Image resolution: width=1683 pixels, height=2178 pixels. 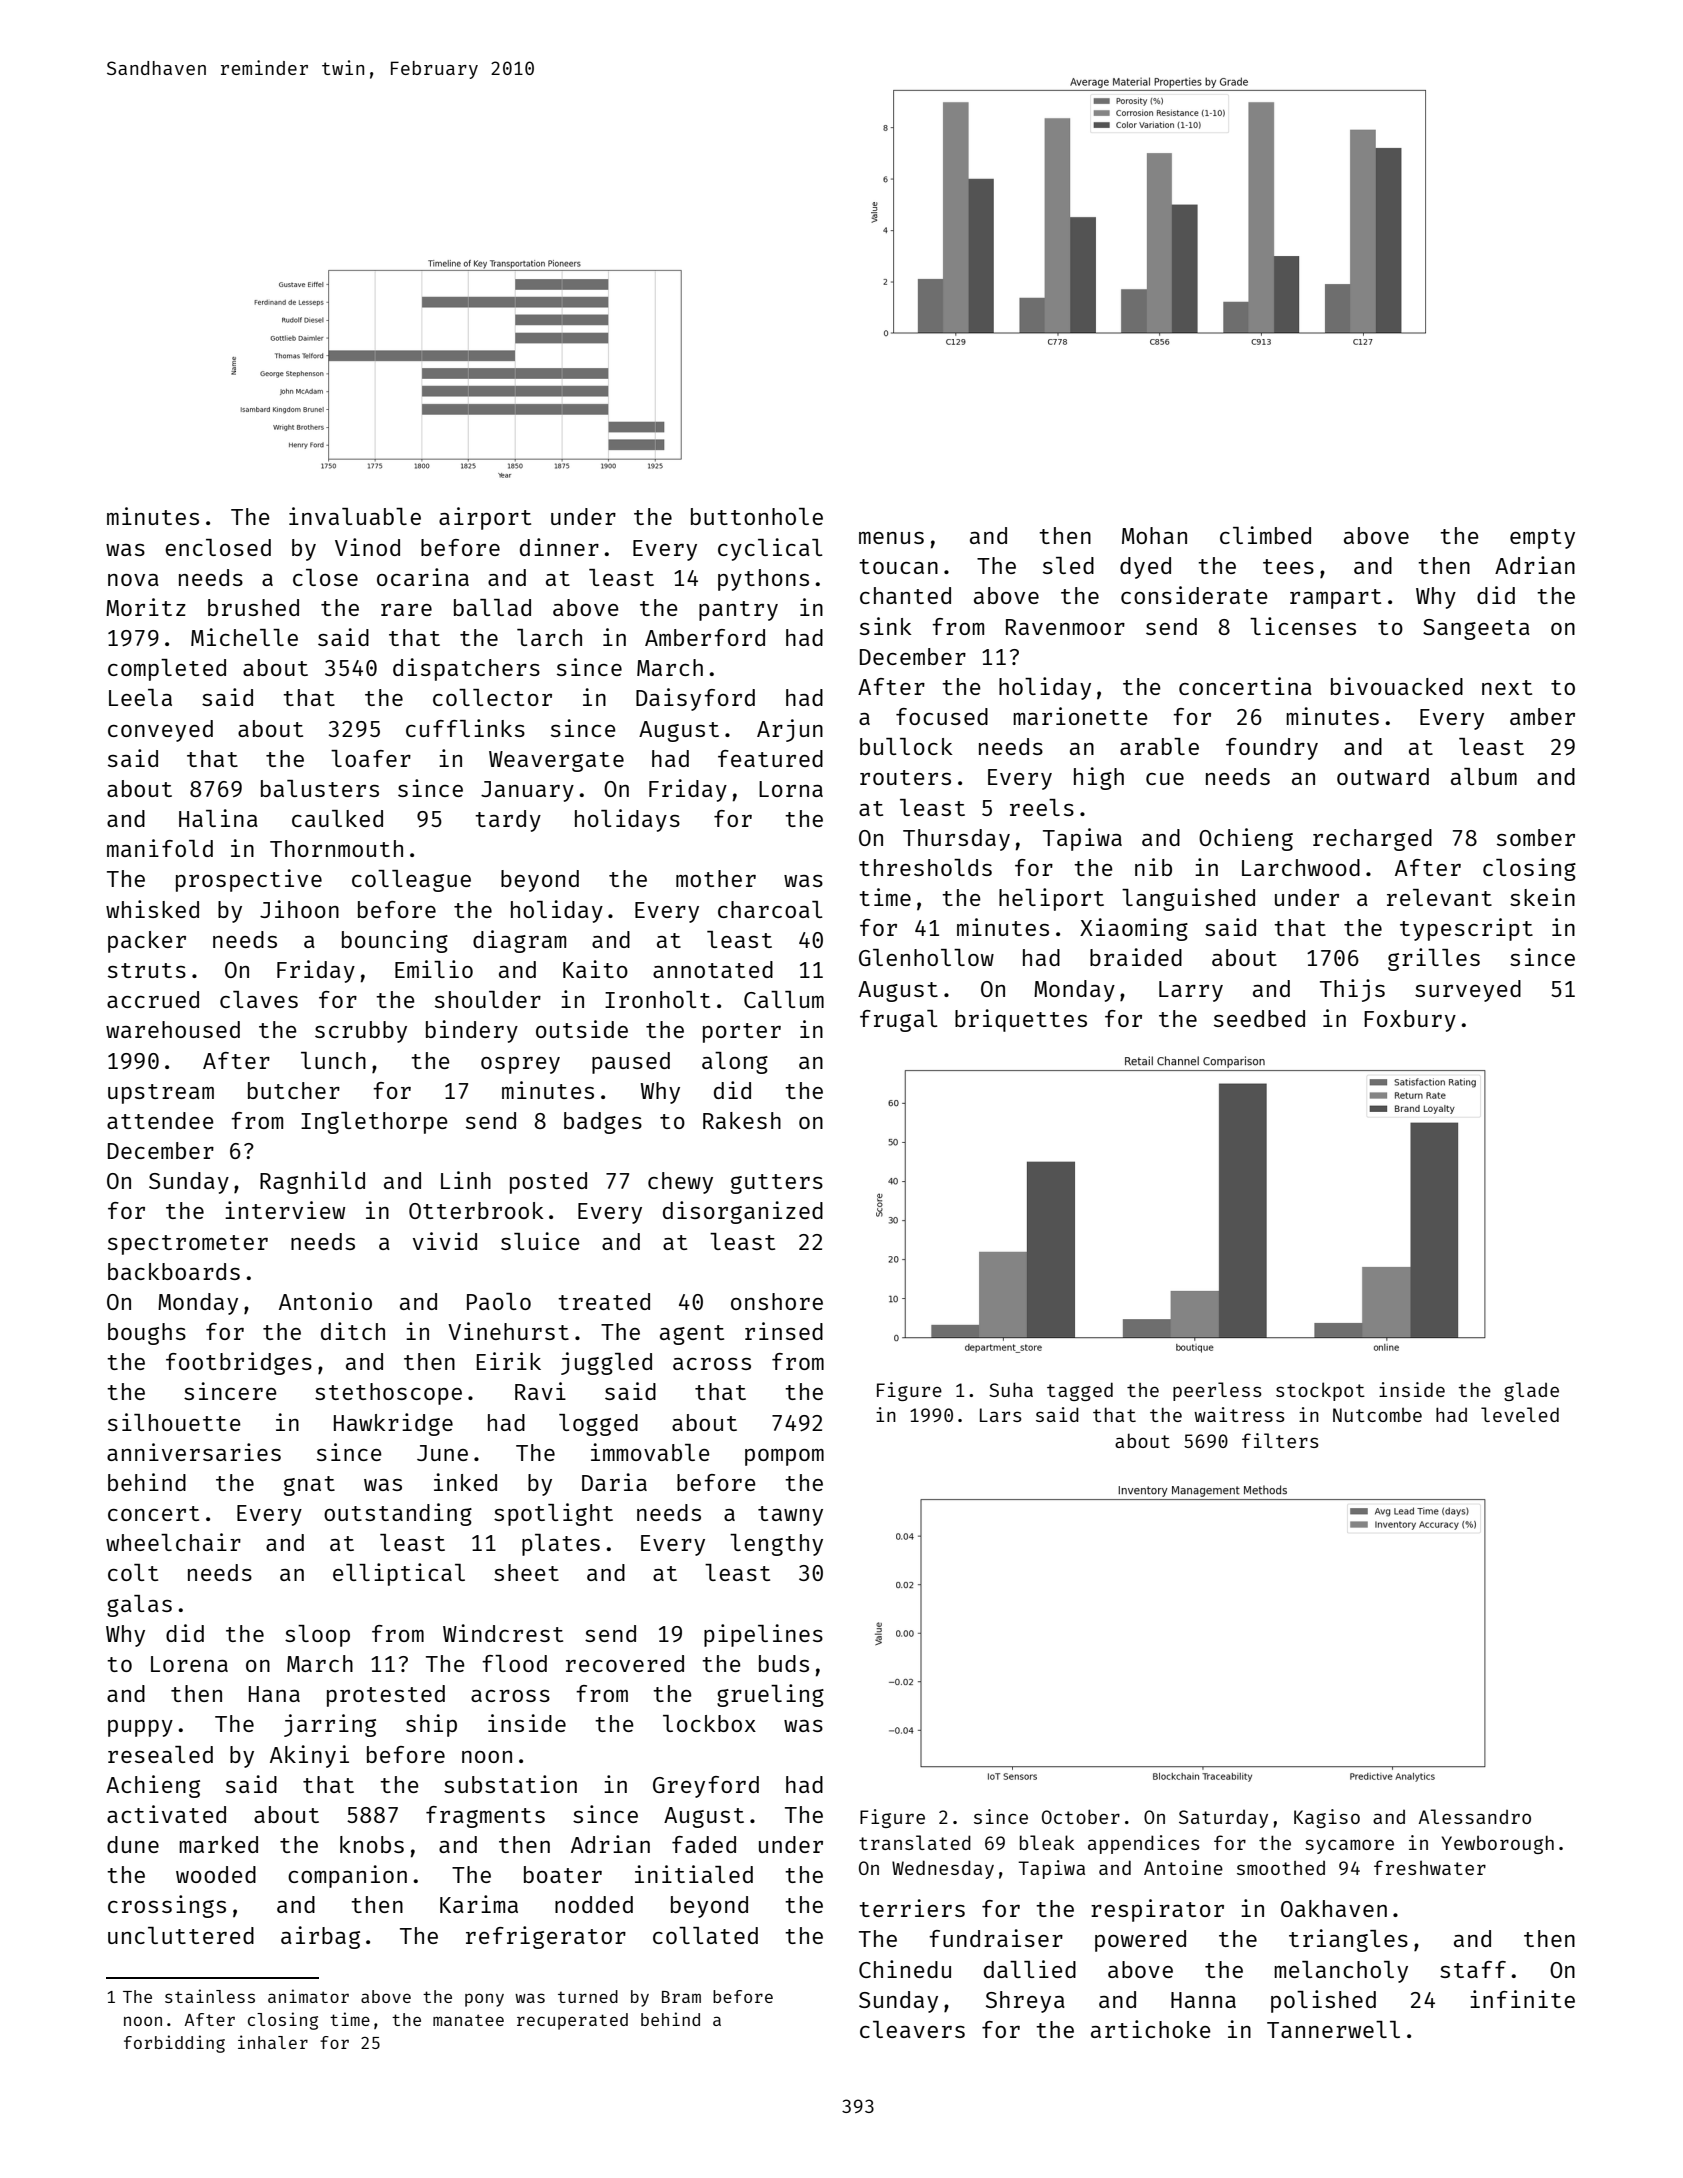 I want to click on climbed, so click(x=1265, y=535).
